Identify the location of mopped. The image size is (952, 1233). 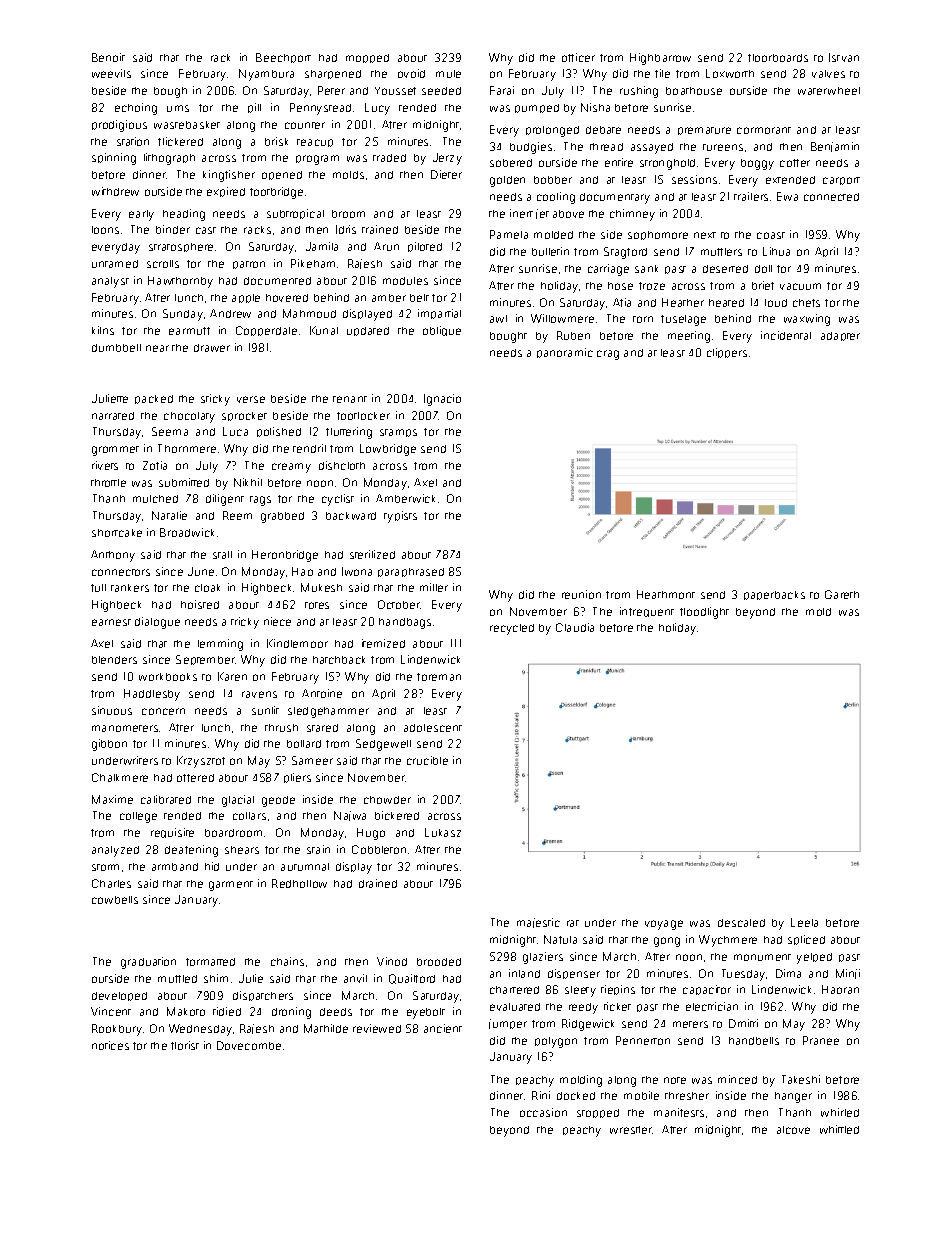
(367, 58).
